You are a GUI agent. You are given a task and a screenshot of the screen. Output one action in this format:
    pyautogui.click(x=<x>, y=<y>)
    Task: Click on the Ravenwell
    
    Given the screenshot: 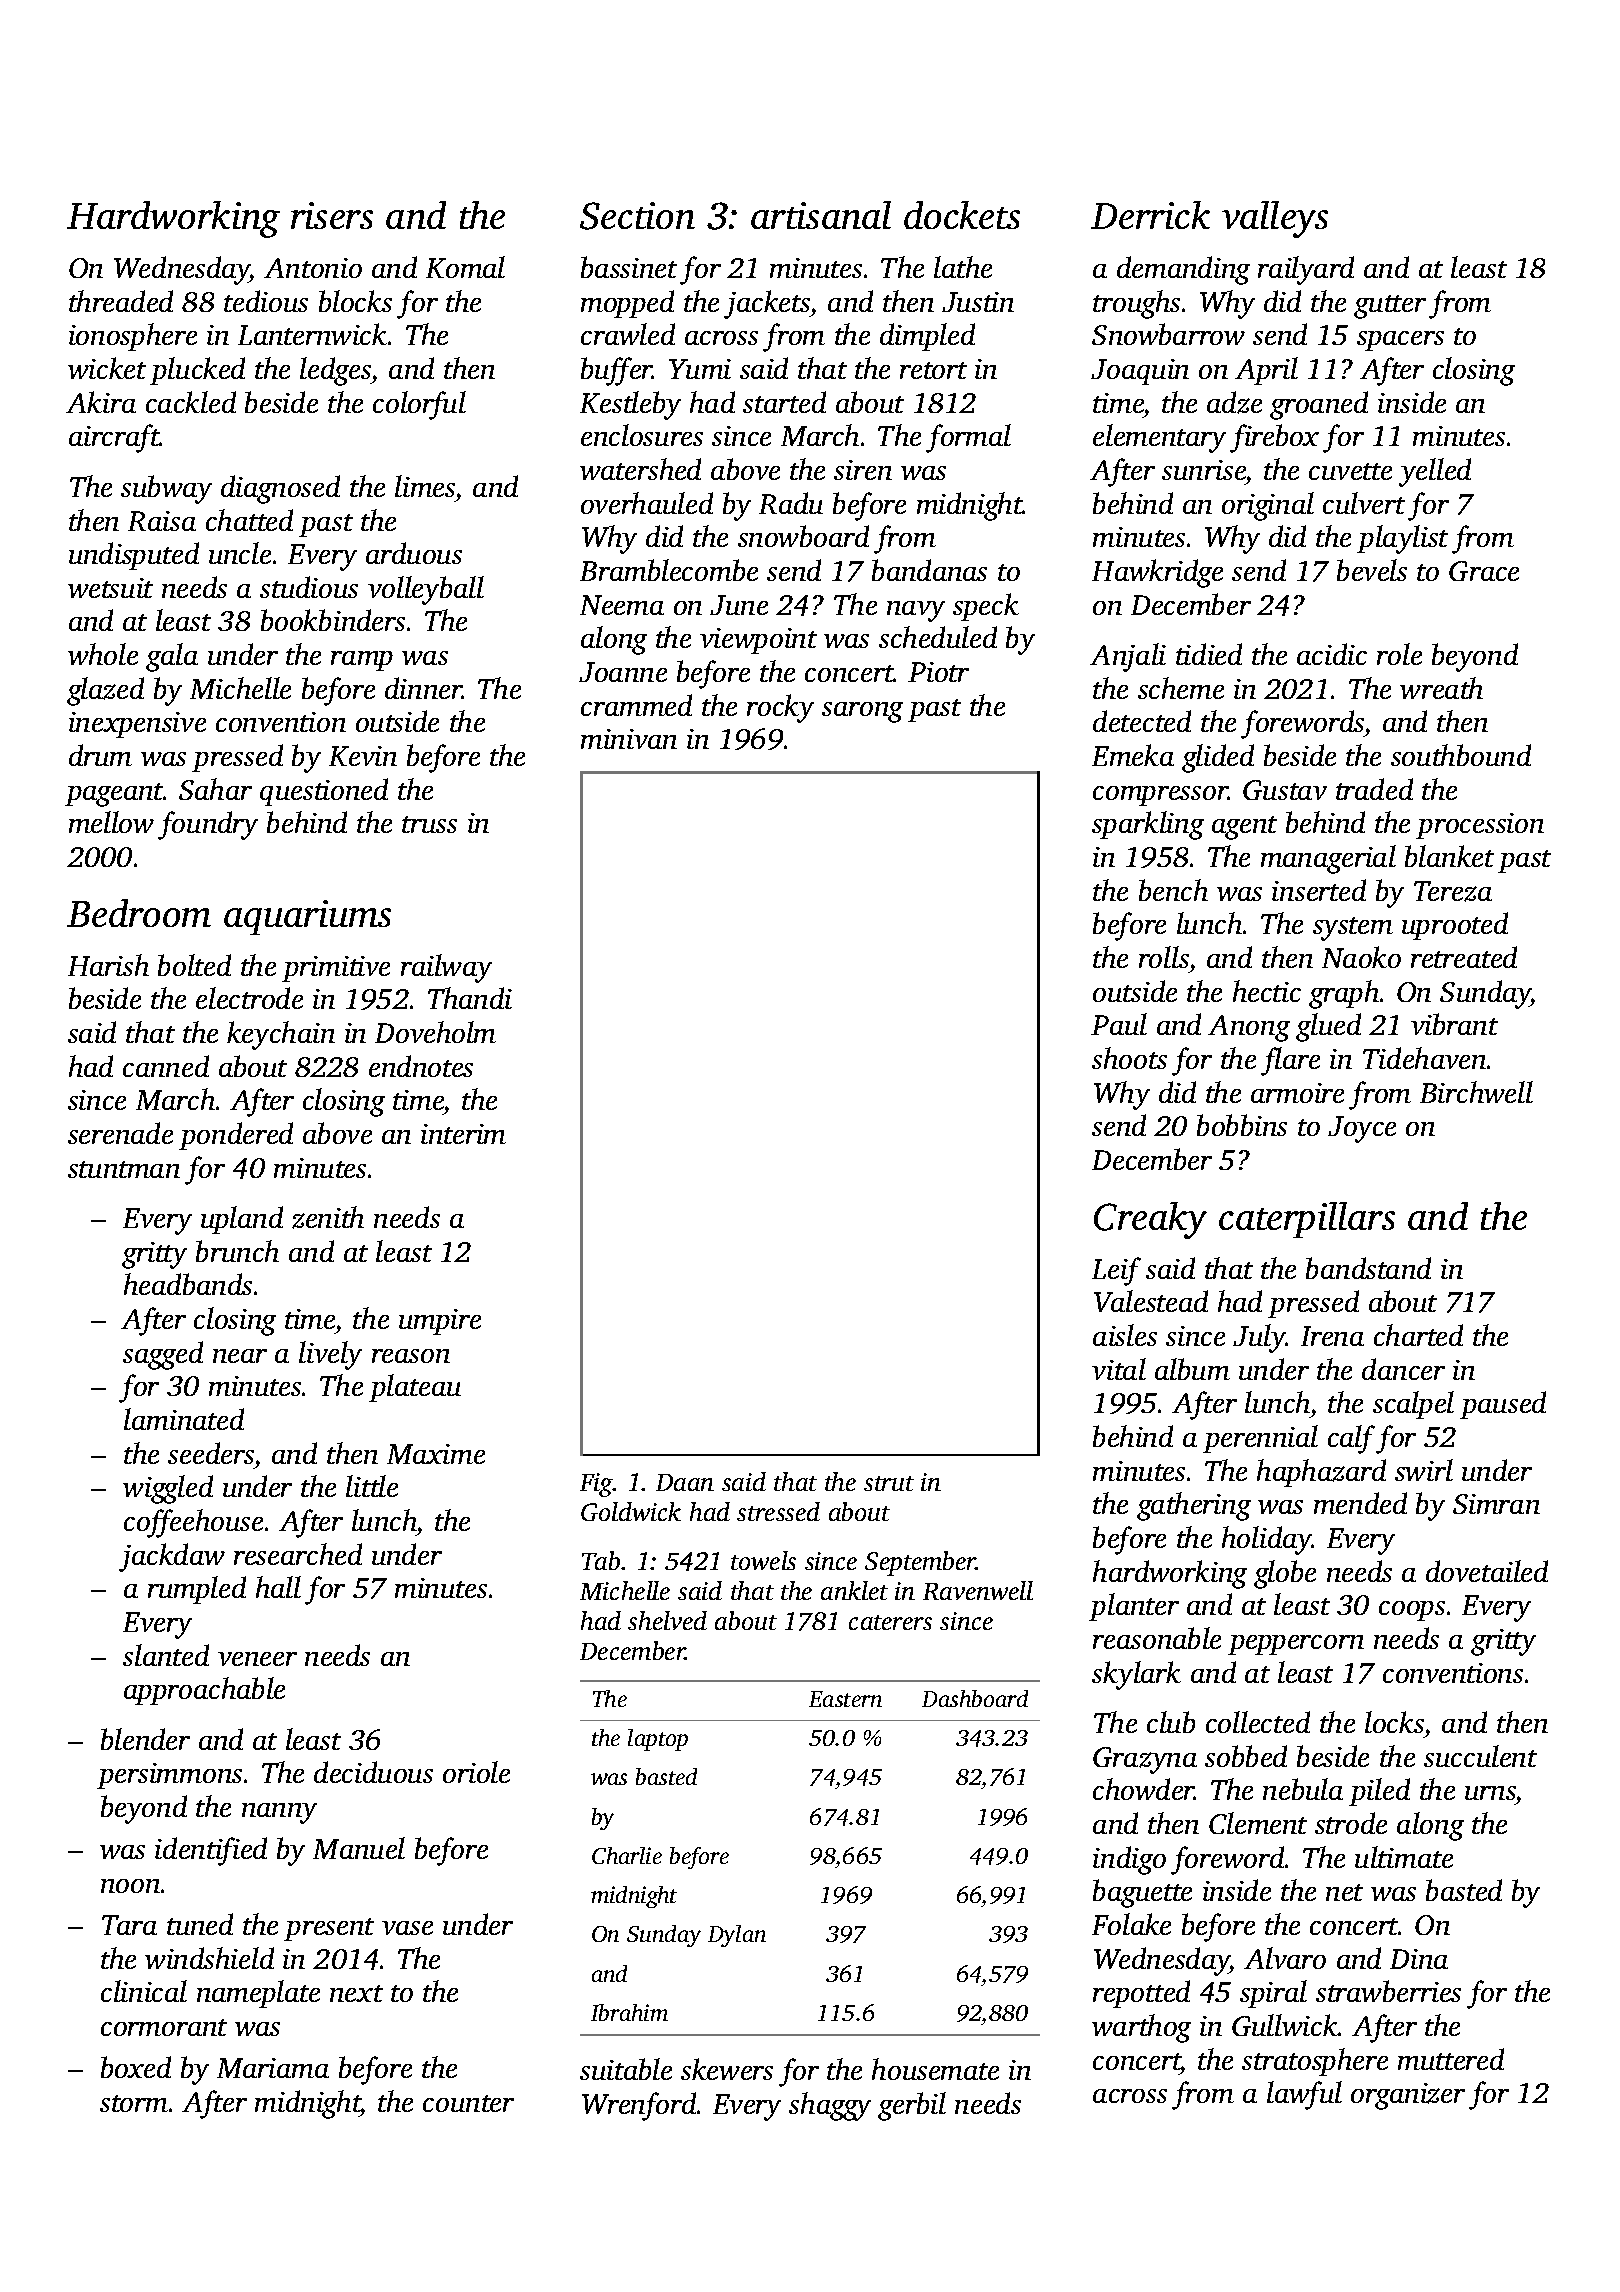 What is the action you would take?
    pyautogui.click(x=978, y=1590)
